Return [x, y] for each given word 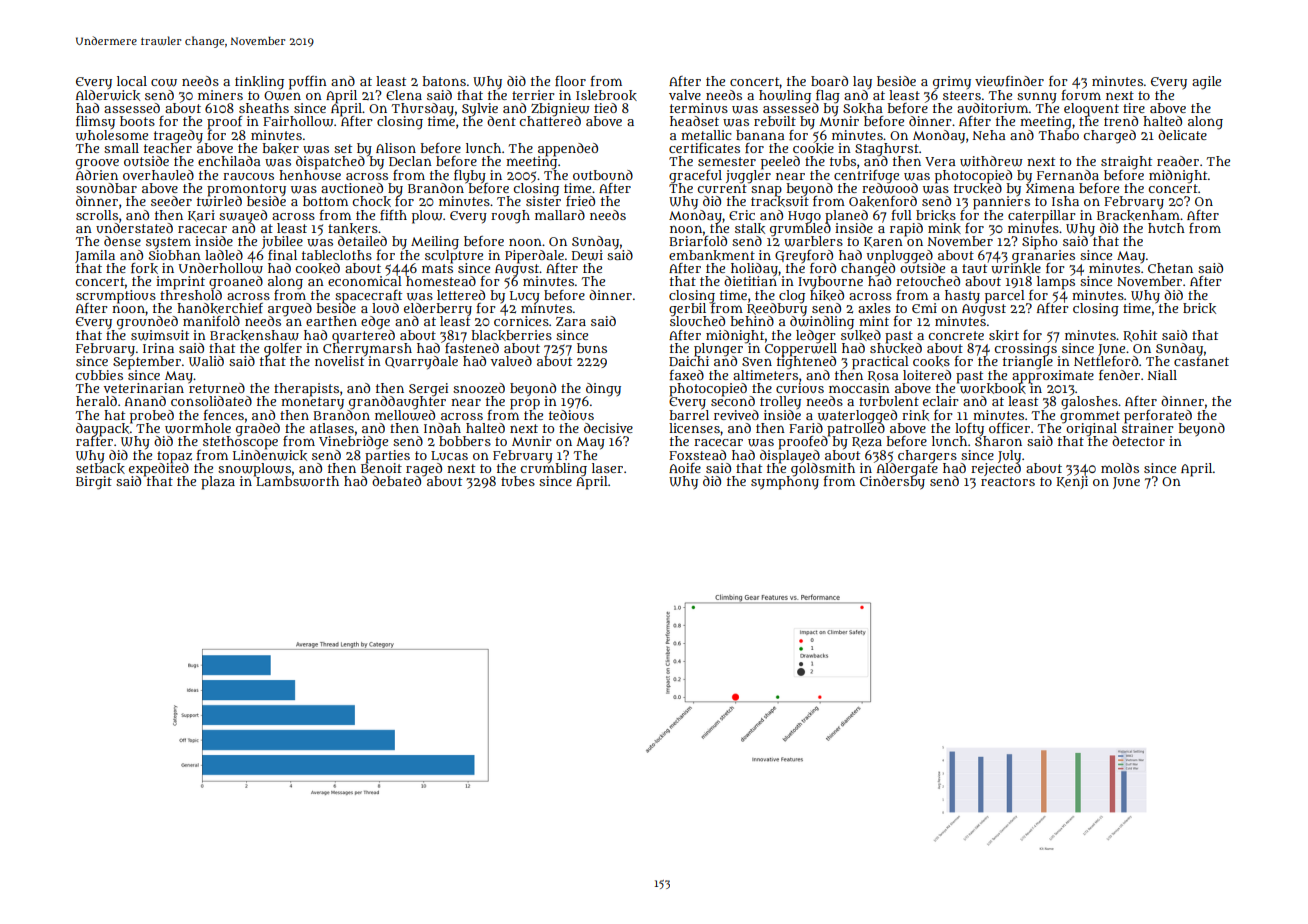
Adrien [97, 174]
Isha [1065, 201]
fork [144, 268]
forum [1081, 95]
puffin [308, 83]
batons [444, 81]
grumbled [800, 229]
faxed [687, 375]
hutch [1166, 228]
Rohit [1140, 336]
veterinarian [143, 388]
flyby [470, 176]
